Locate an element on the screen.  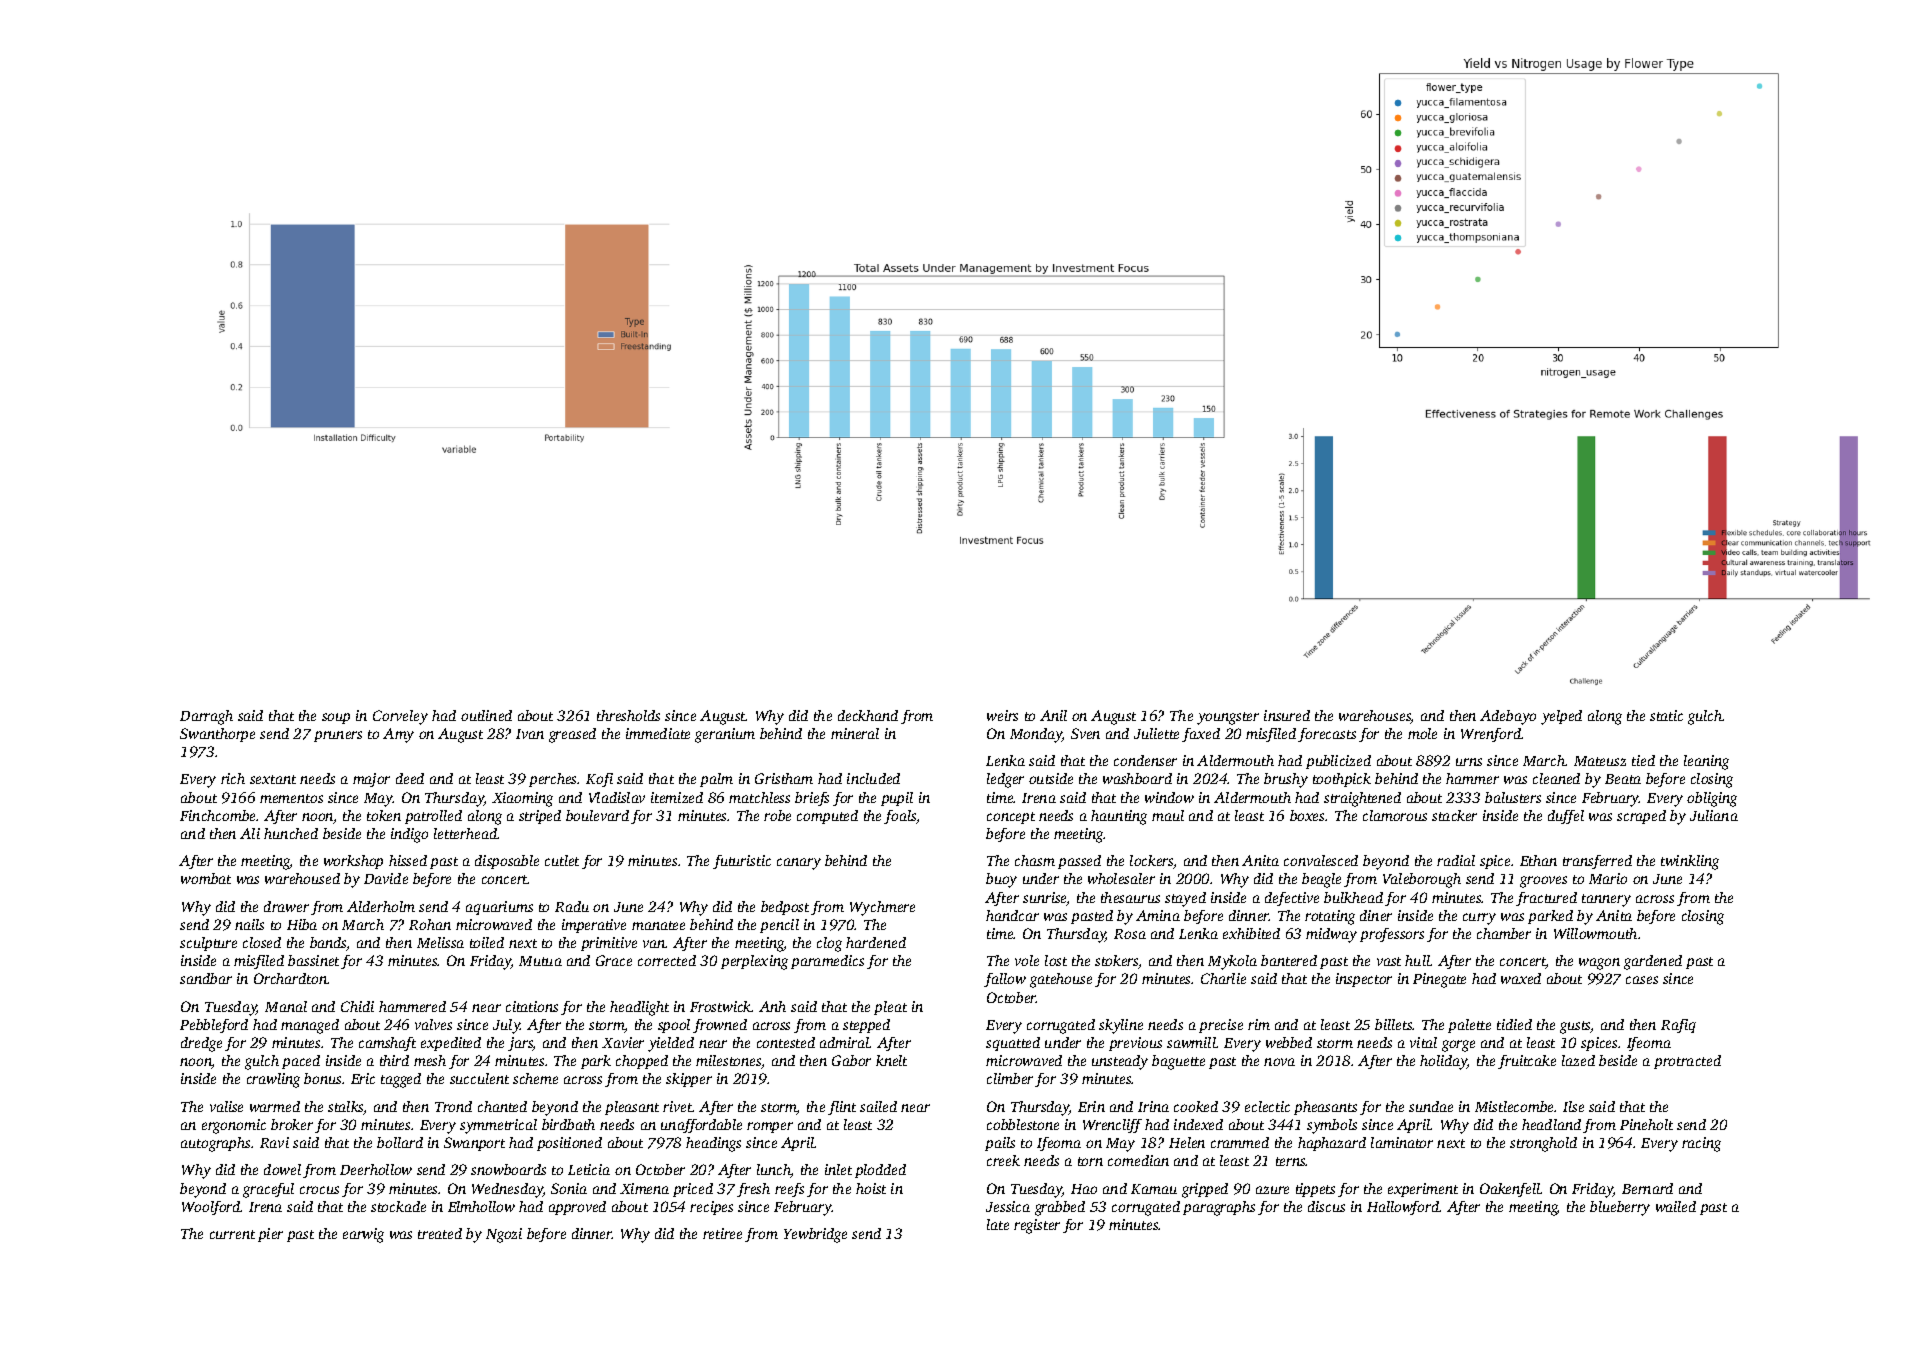
birdbath is located at coordinates (568, 1124).
